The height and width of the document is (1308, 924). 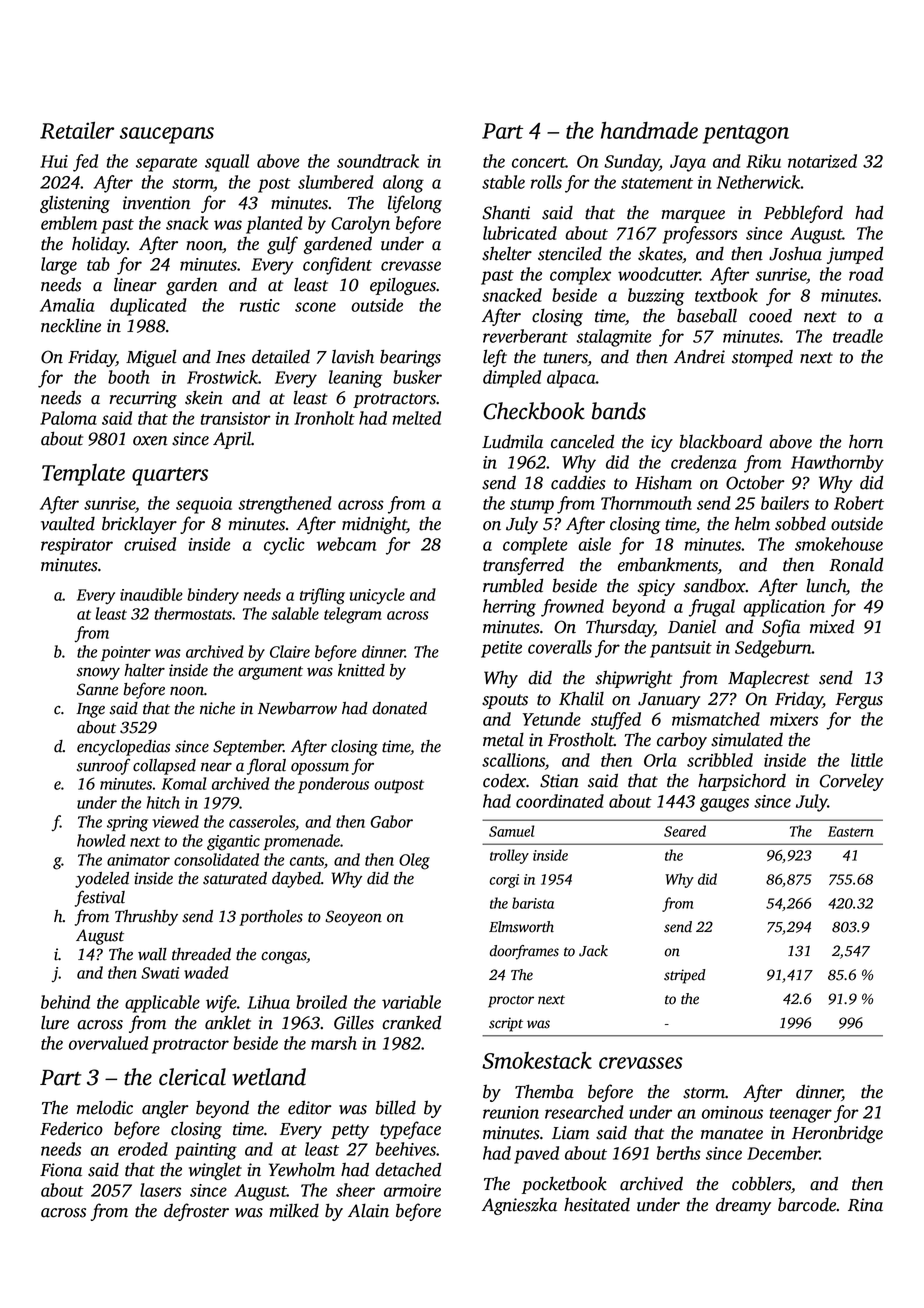 I want to click on saucepans, so click(x=167, y=135).
